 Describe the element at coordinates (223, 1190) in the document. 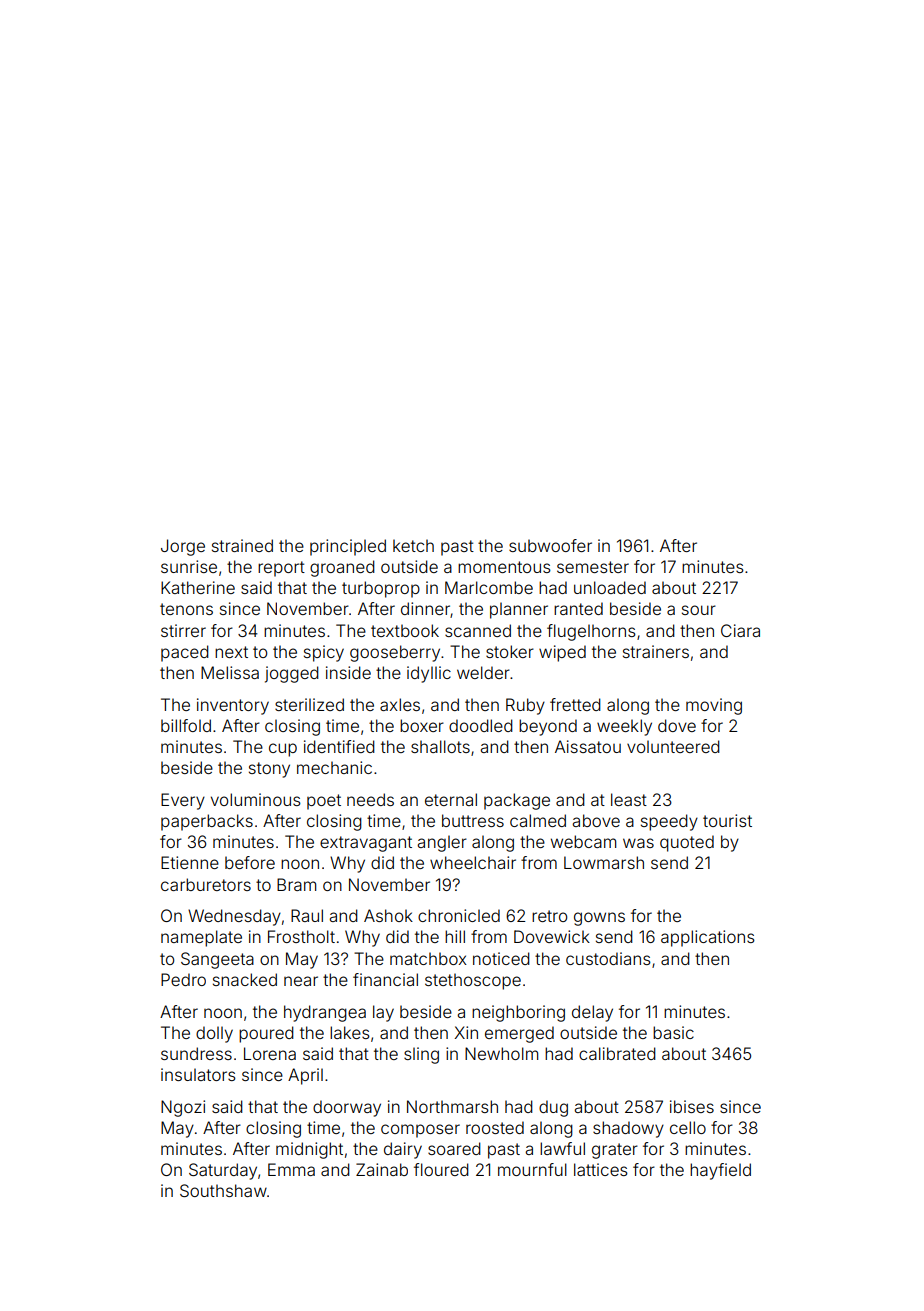

I see `Southshaw` at that location.
